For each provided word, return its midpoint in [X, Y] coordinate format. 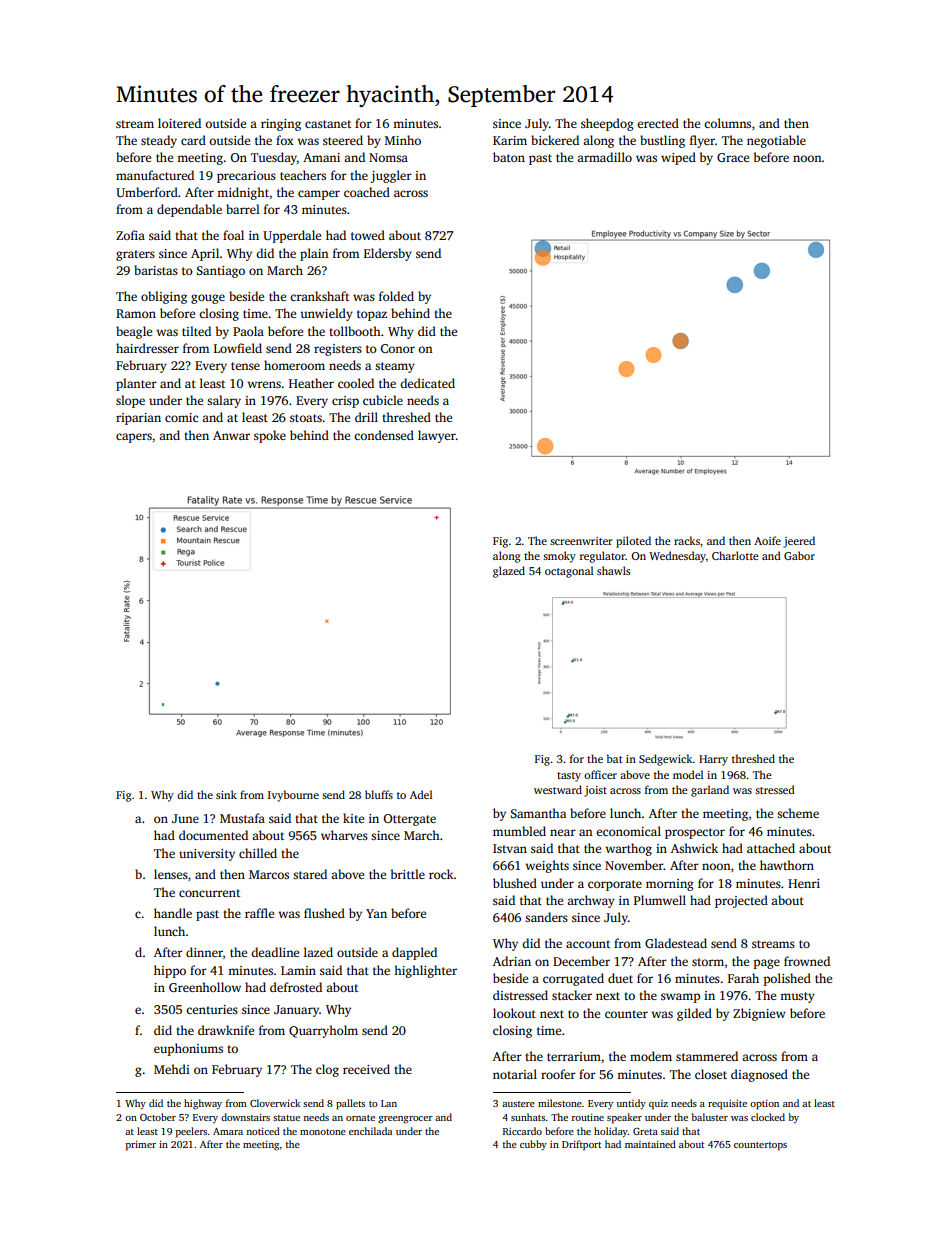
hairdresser [147, 348]
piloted [633, 542]
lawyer [437, 436]
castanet [328, 124]
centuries [212, 1009]
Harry [713, 760]
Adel [421, 794]
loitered [179, 123]
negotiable [776, 141]
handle [173, 913]
